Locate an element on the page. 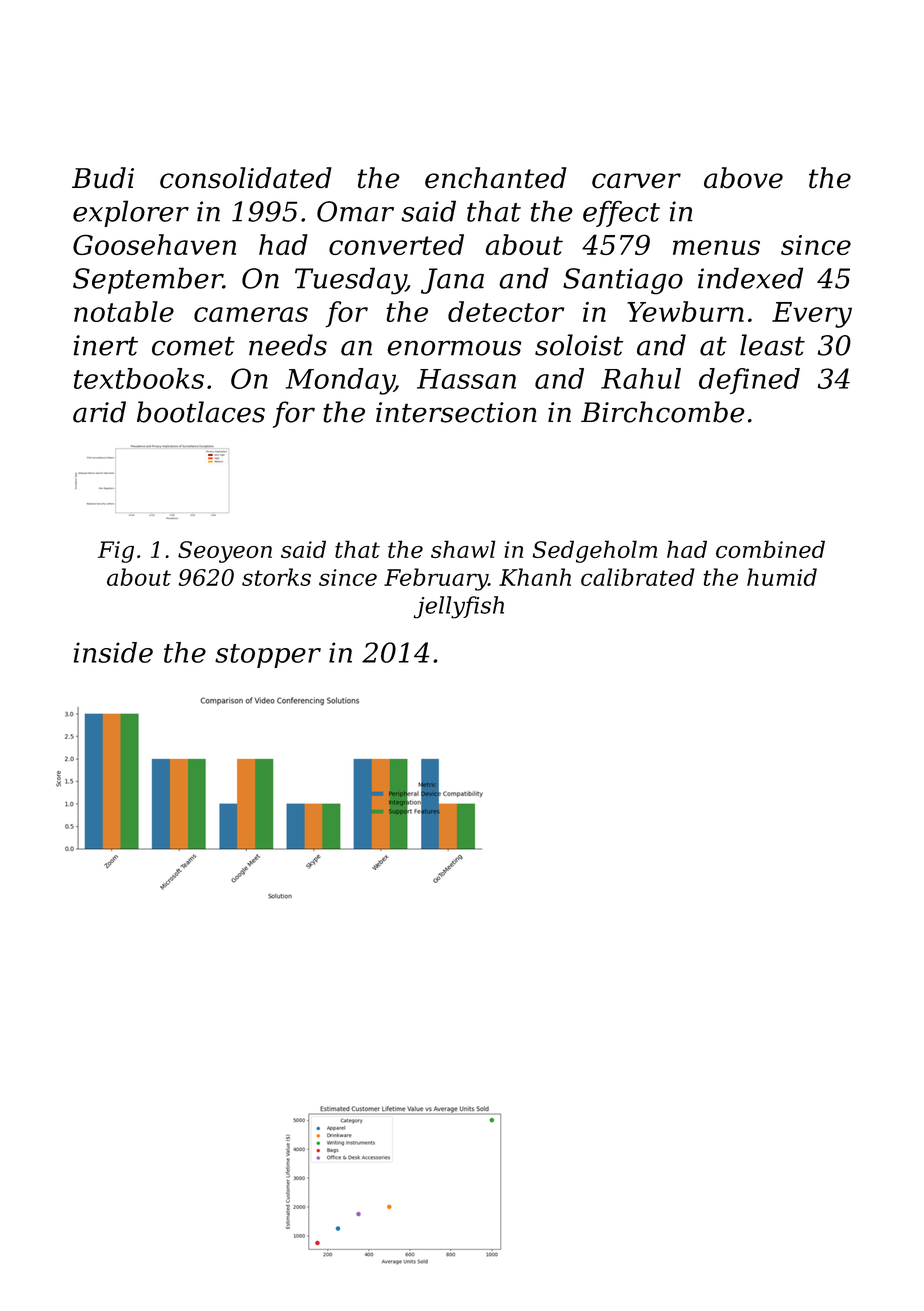 The height and width of the page is (1311, 924). above is located at coordinates (743, 178).
